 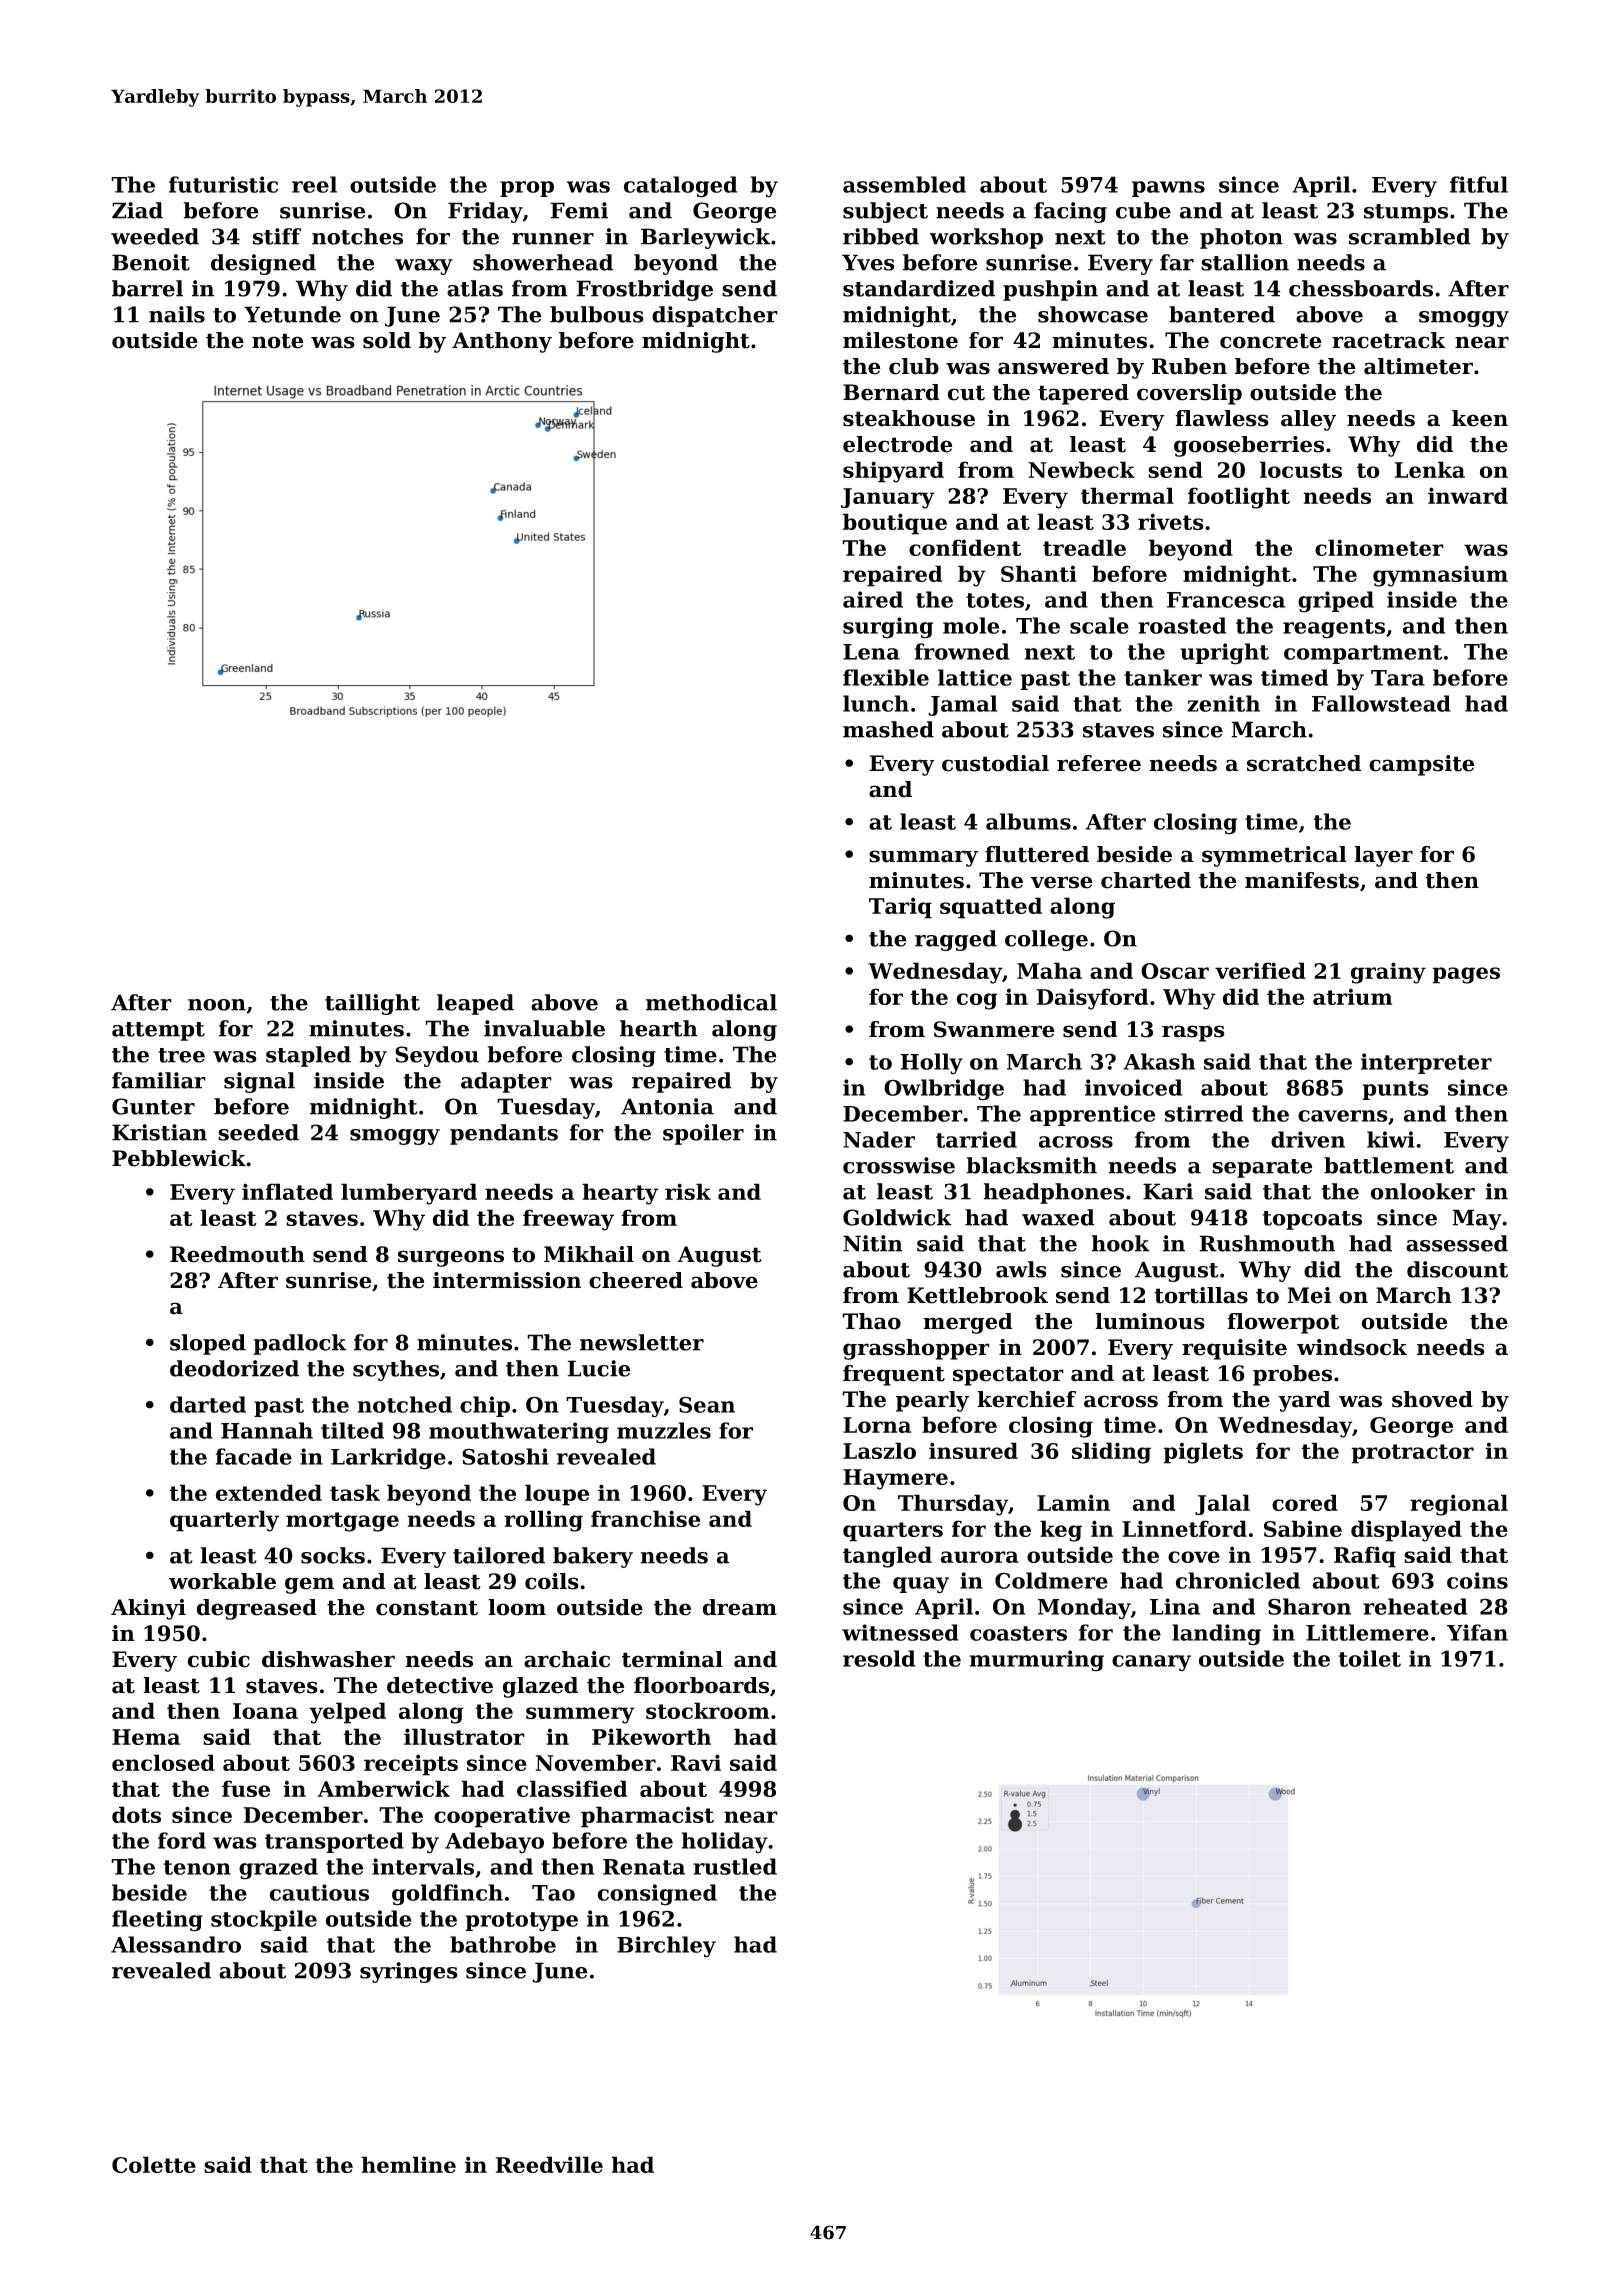 I want to click on mortgage, so click(x=342, y=1522).
